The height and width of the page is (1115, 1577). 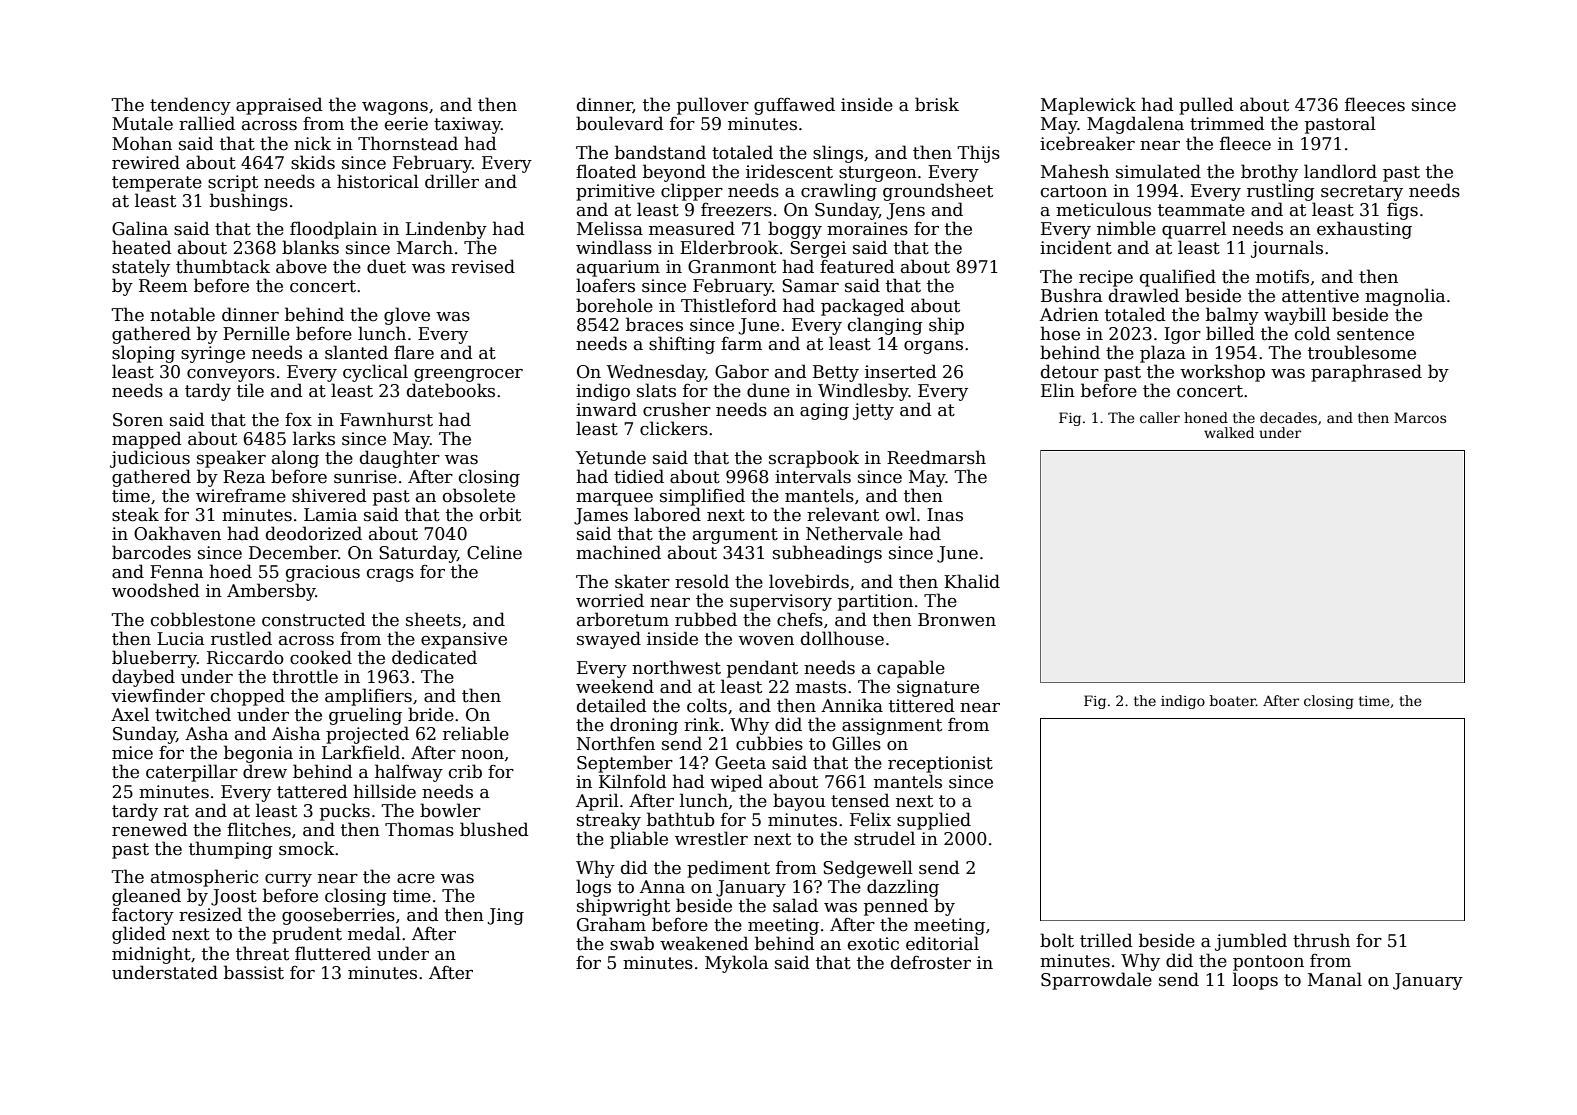 I want to click on brisk, so click(x=937, y=104).
